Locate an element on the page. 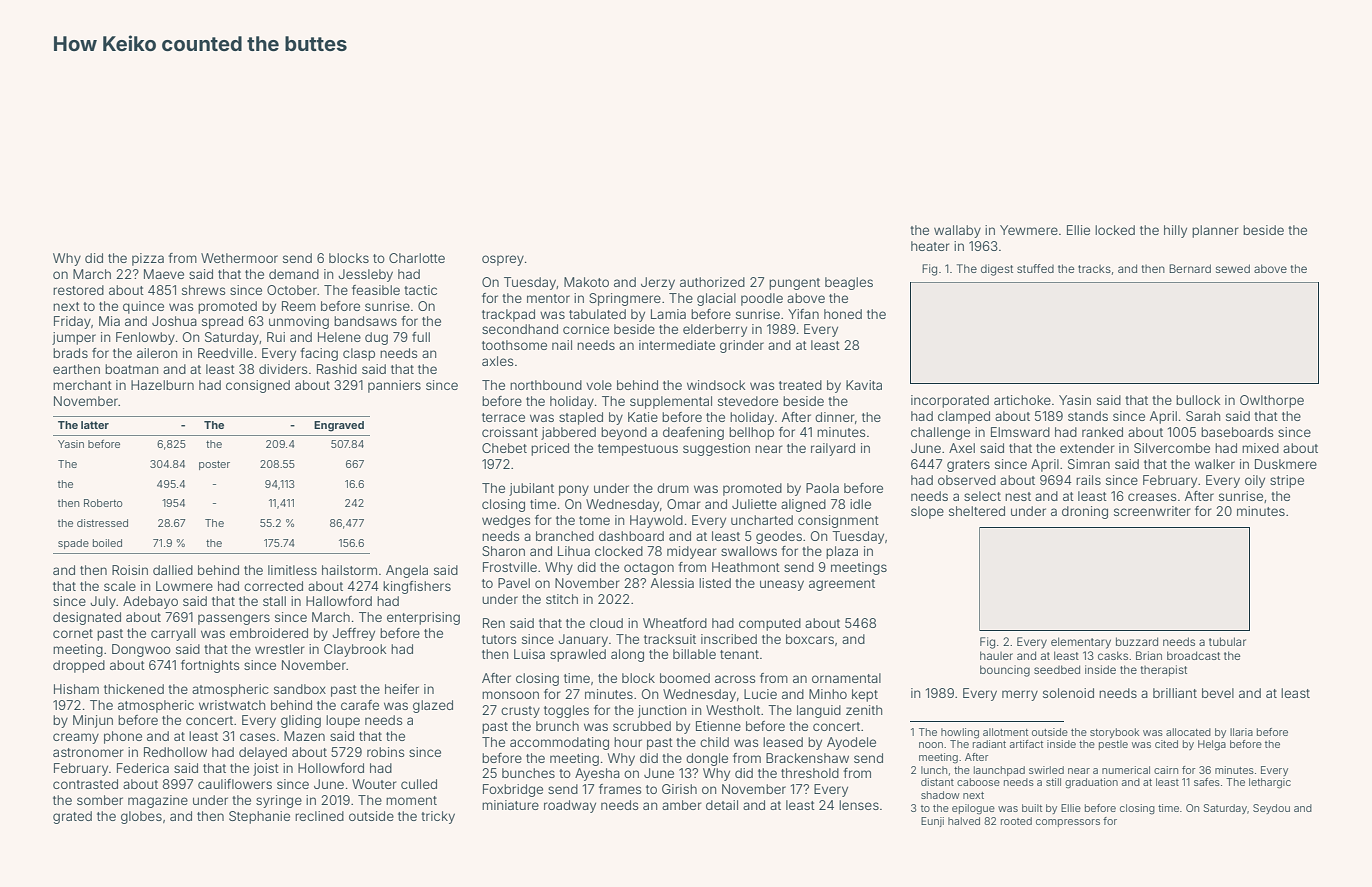 Image resolution: width=1372 pixels, height=887 pixels. Seydou is located at coordinates (1271, 809).
